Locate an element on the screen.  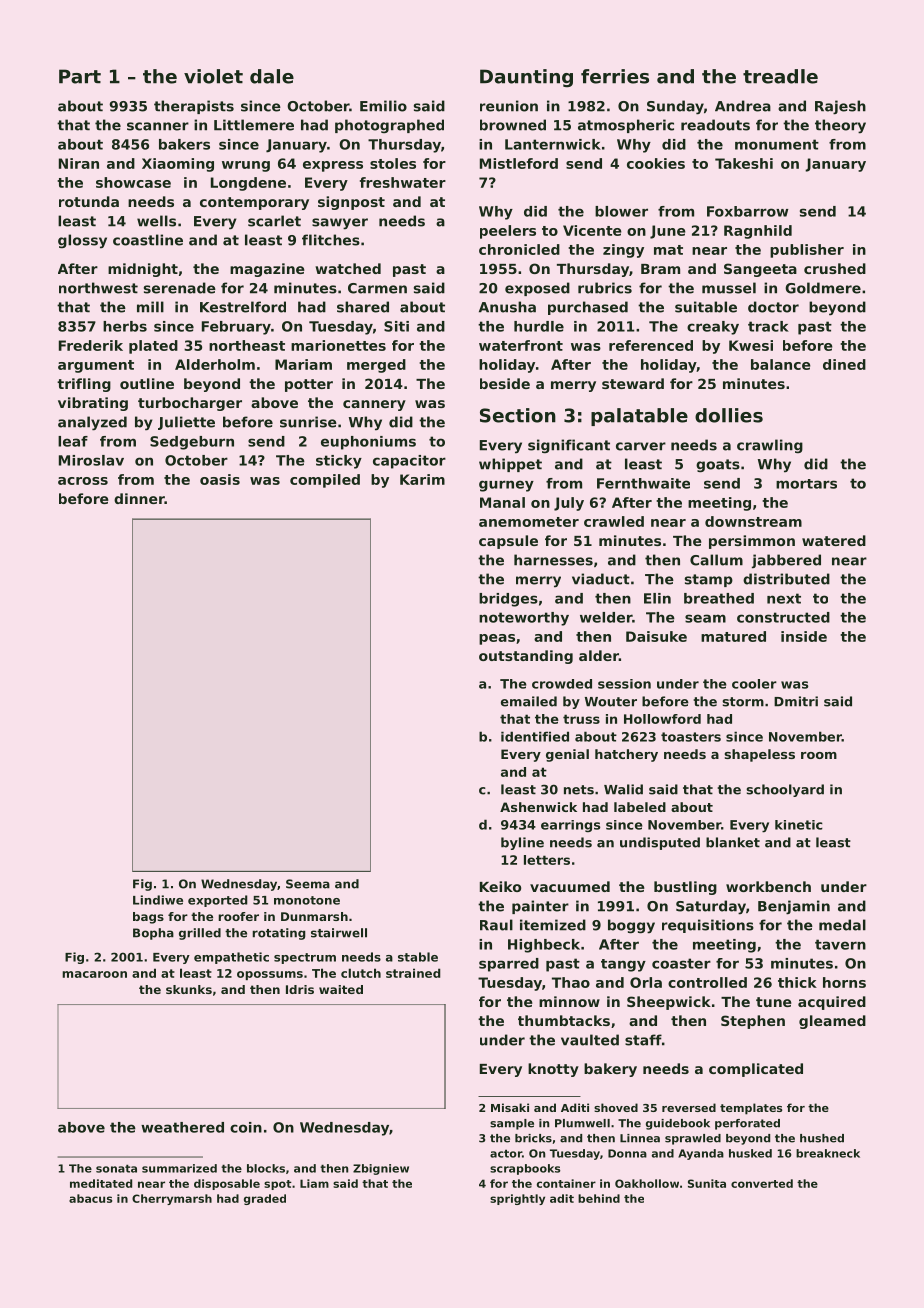
macaroon is located at coordinates (94, 974).
